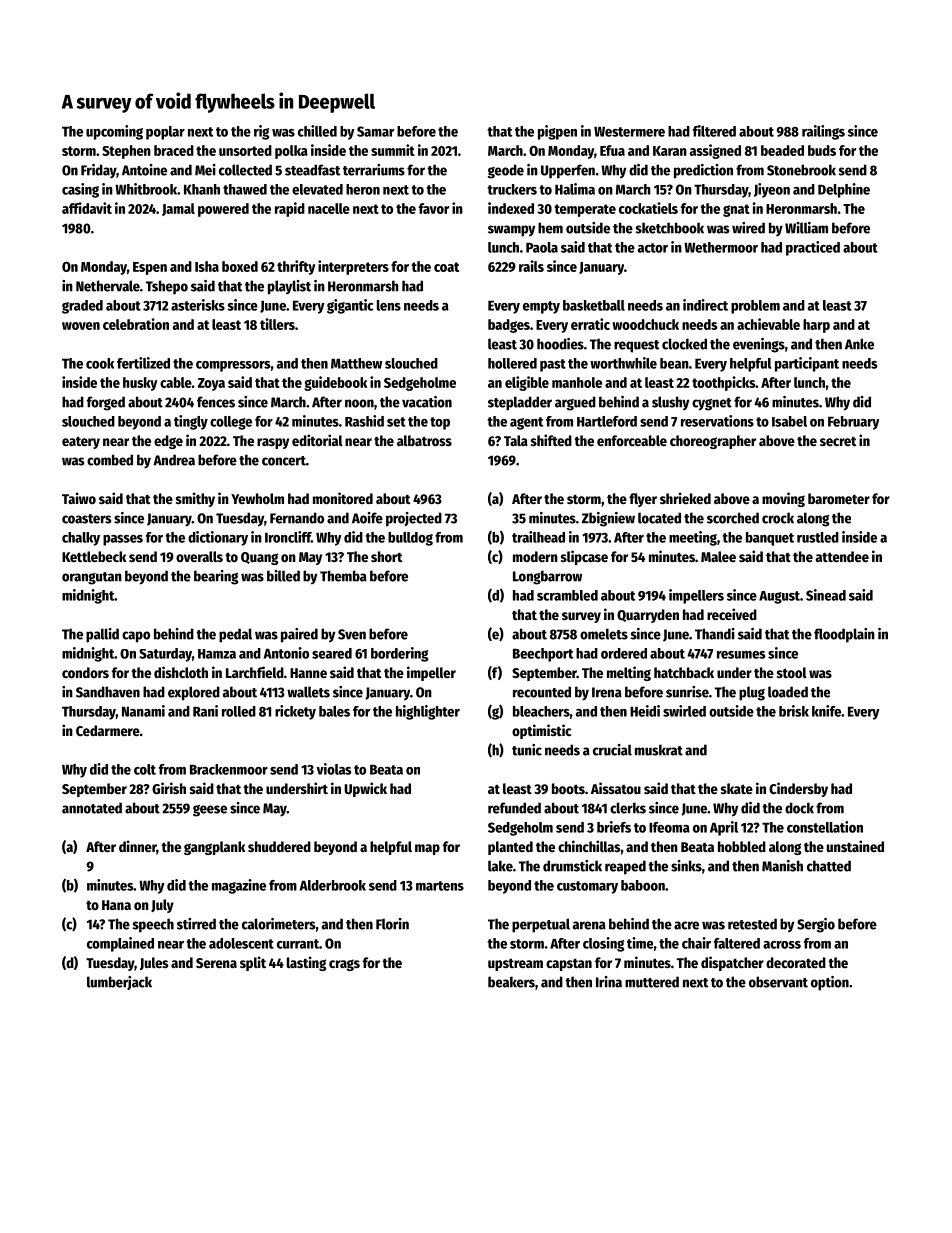 This document has width=952, height=1233. I want to click on observant, so click(778, 982).
